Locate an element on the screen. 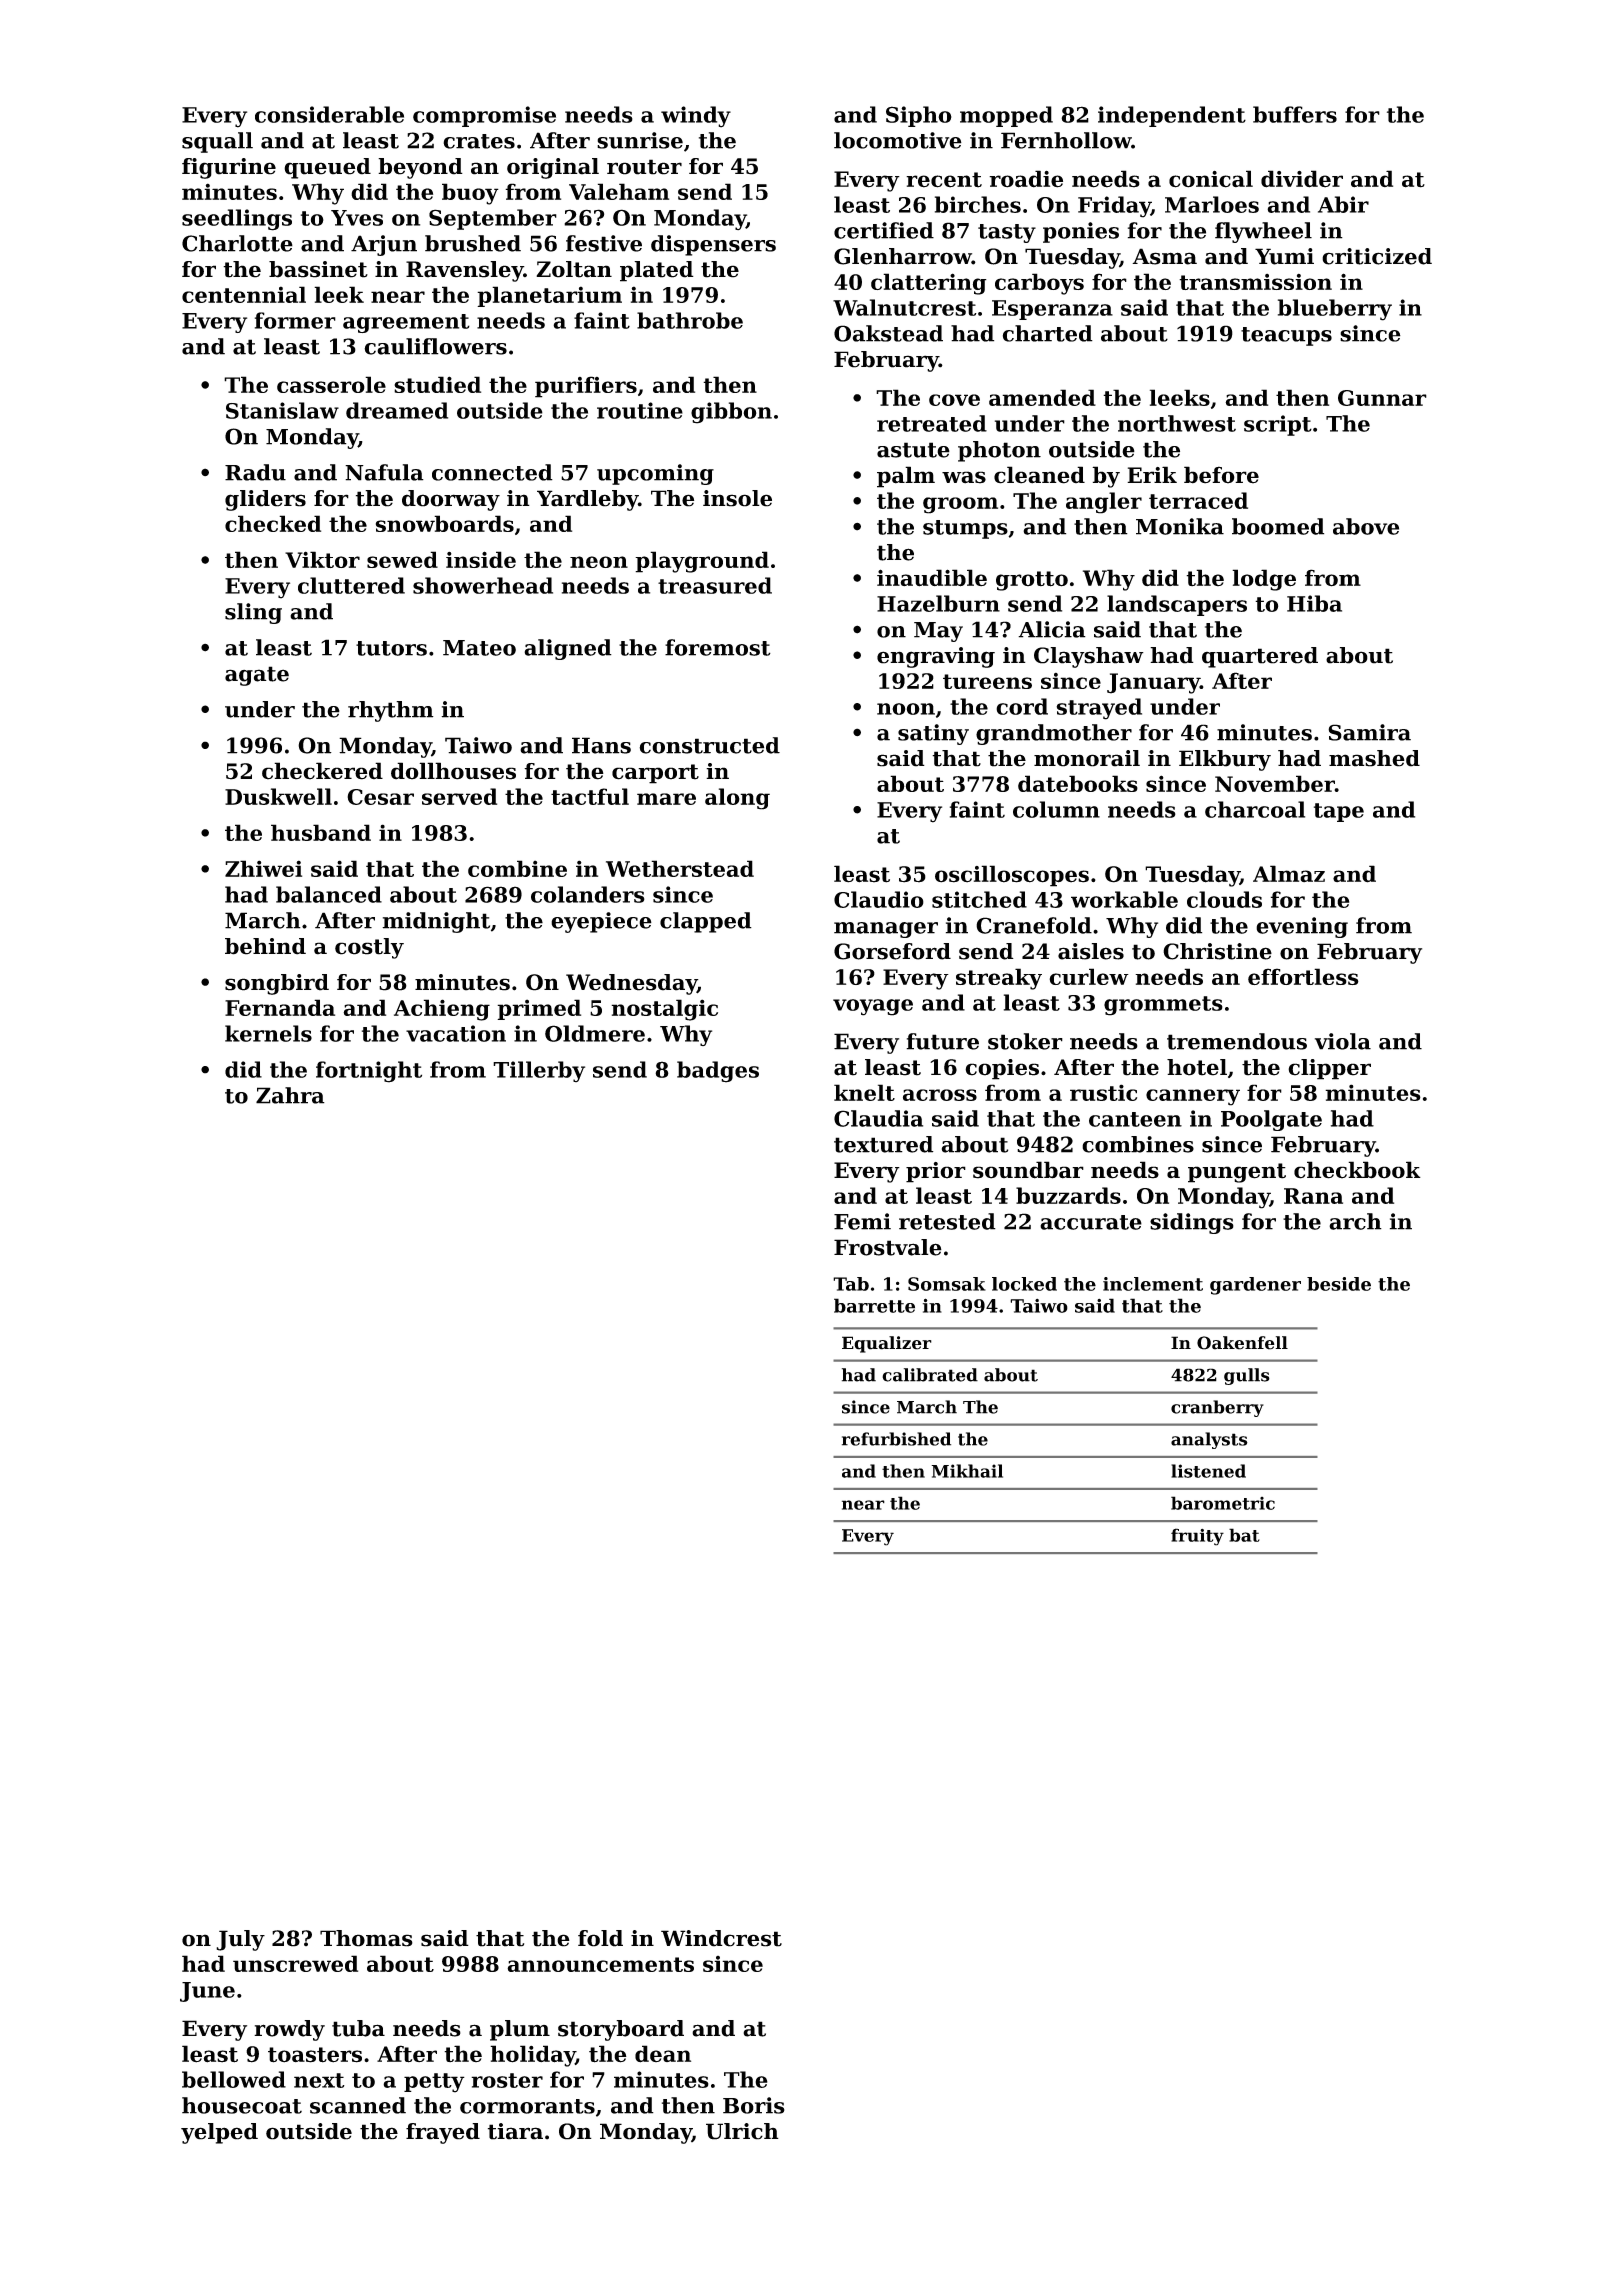 The image size is (1620, 2292). Abir is located at coordinates (1343, 204).
